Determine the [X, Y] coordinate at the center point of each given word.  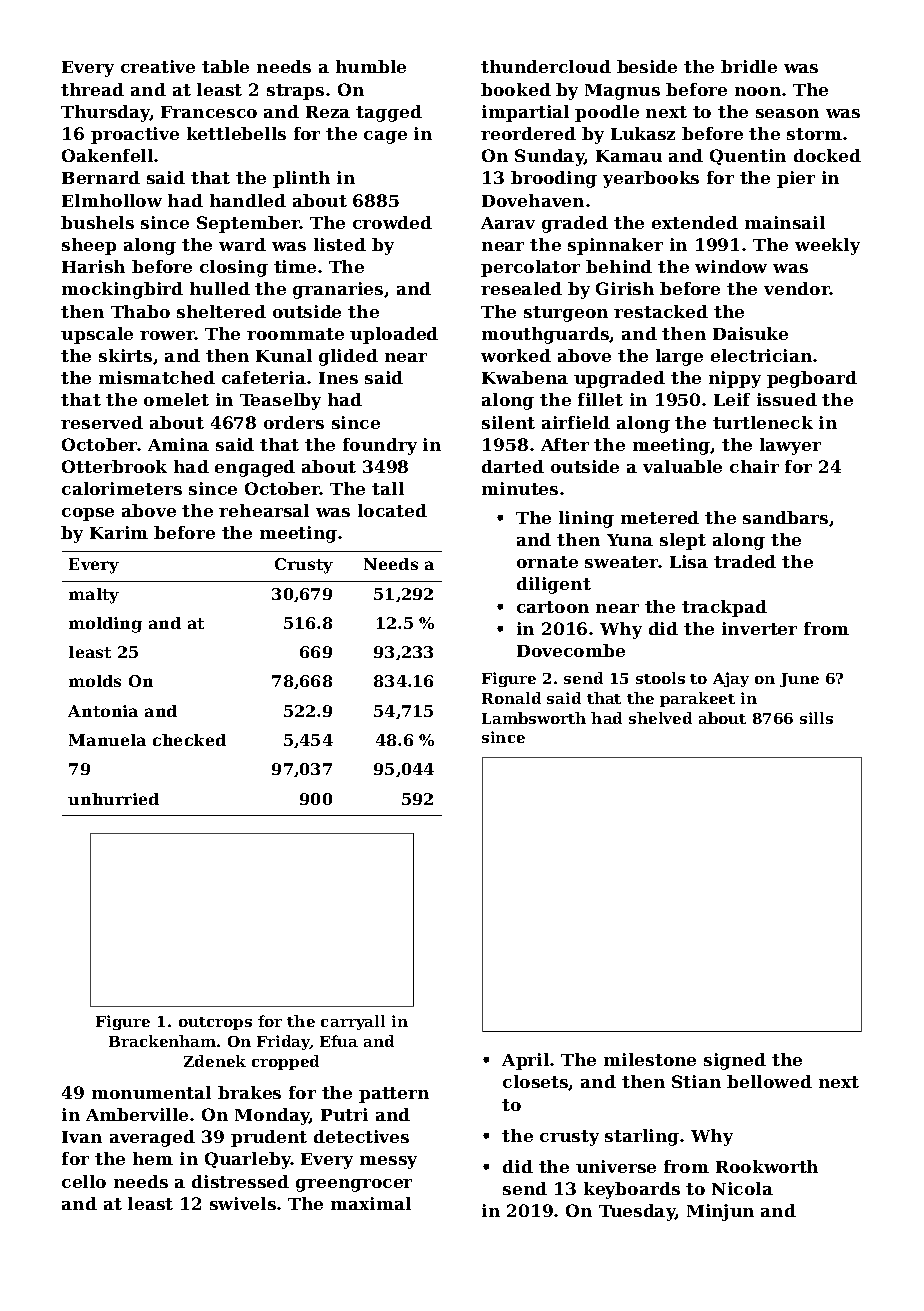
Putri [344, 1114]
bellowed [769, 1081]
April [525, 1061]
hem [153, 1158]
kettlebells [236, 133]
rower [167, 335]
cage [385, 137]
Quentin [748, 157]
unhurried [113, 799]
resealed [521, 288]
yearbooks [651, 179]
